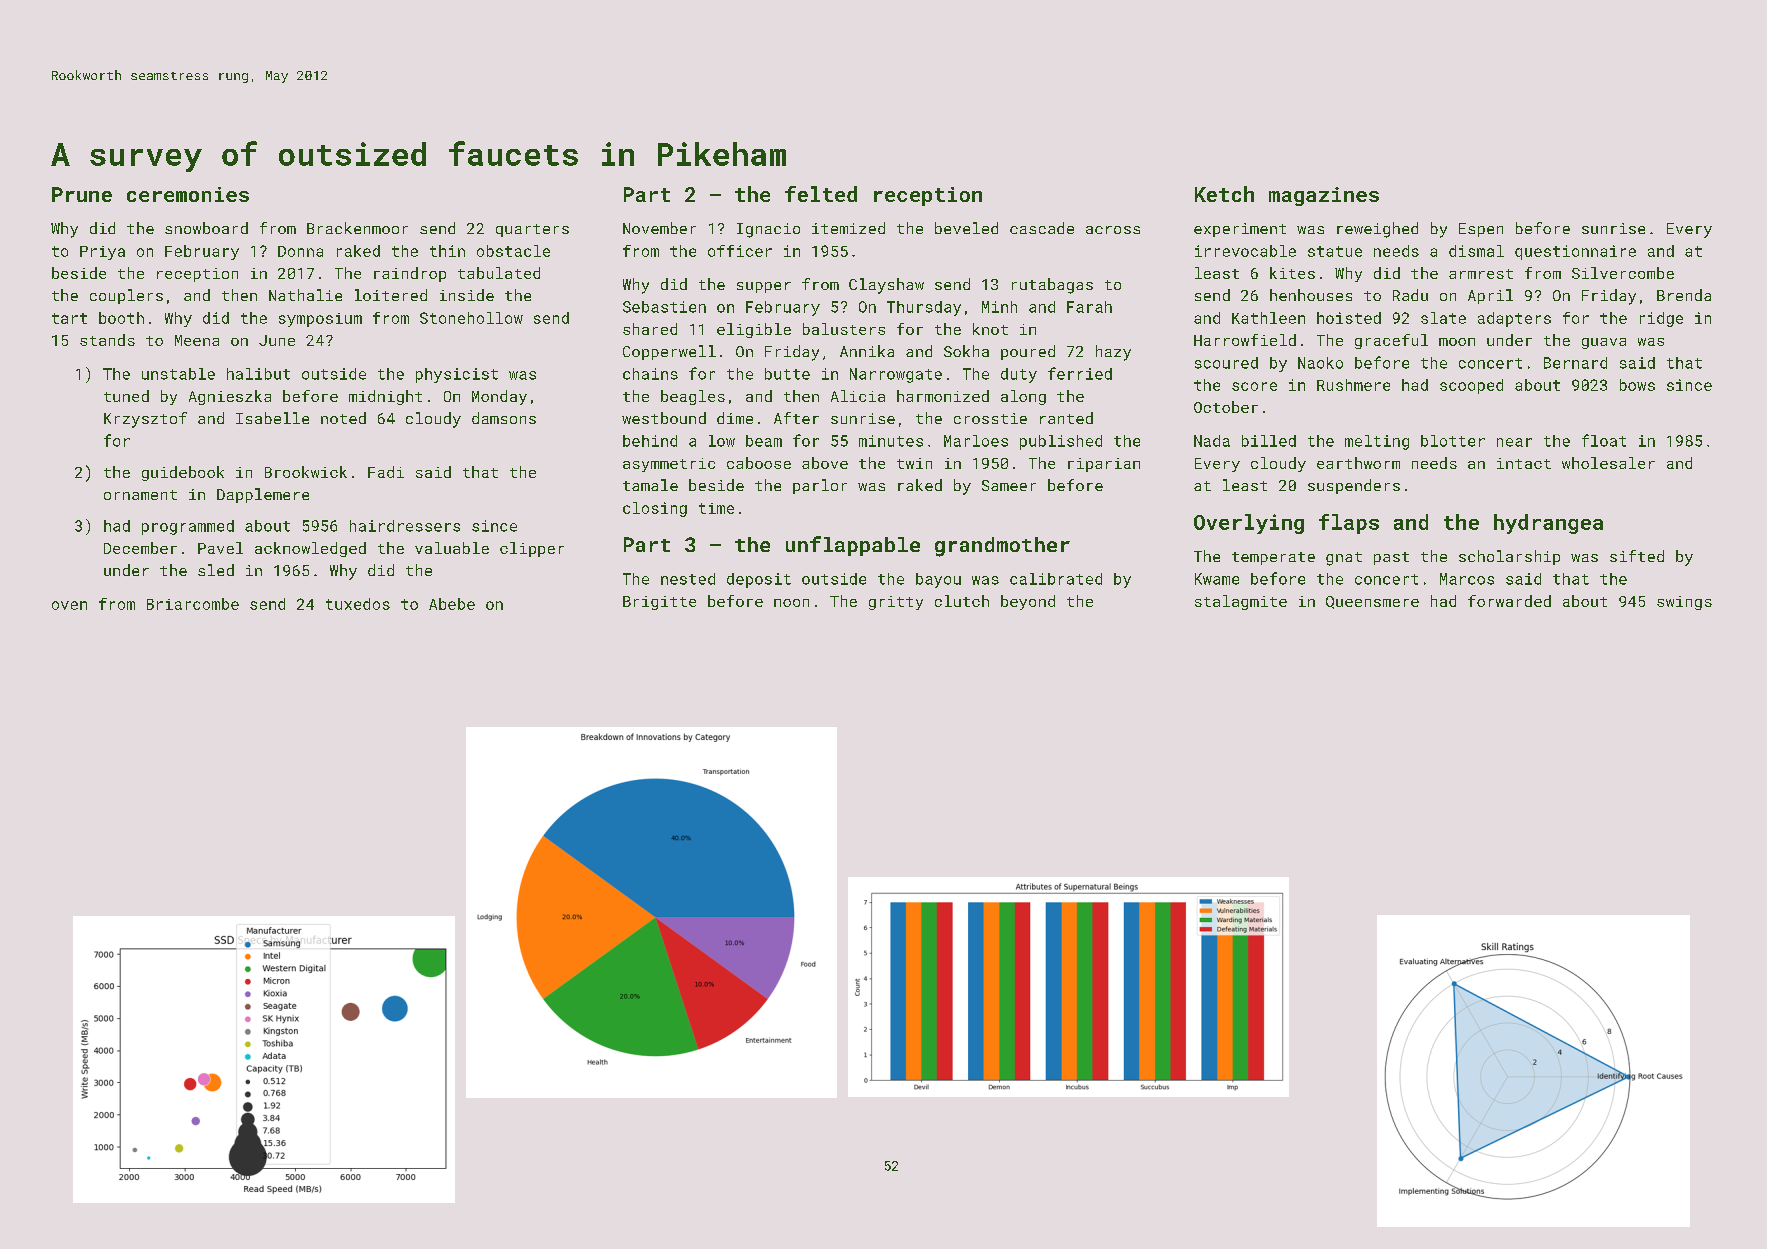 The width and height of the page is (1767, 1249). I want to click on time, so click(716, 508).
